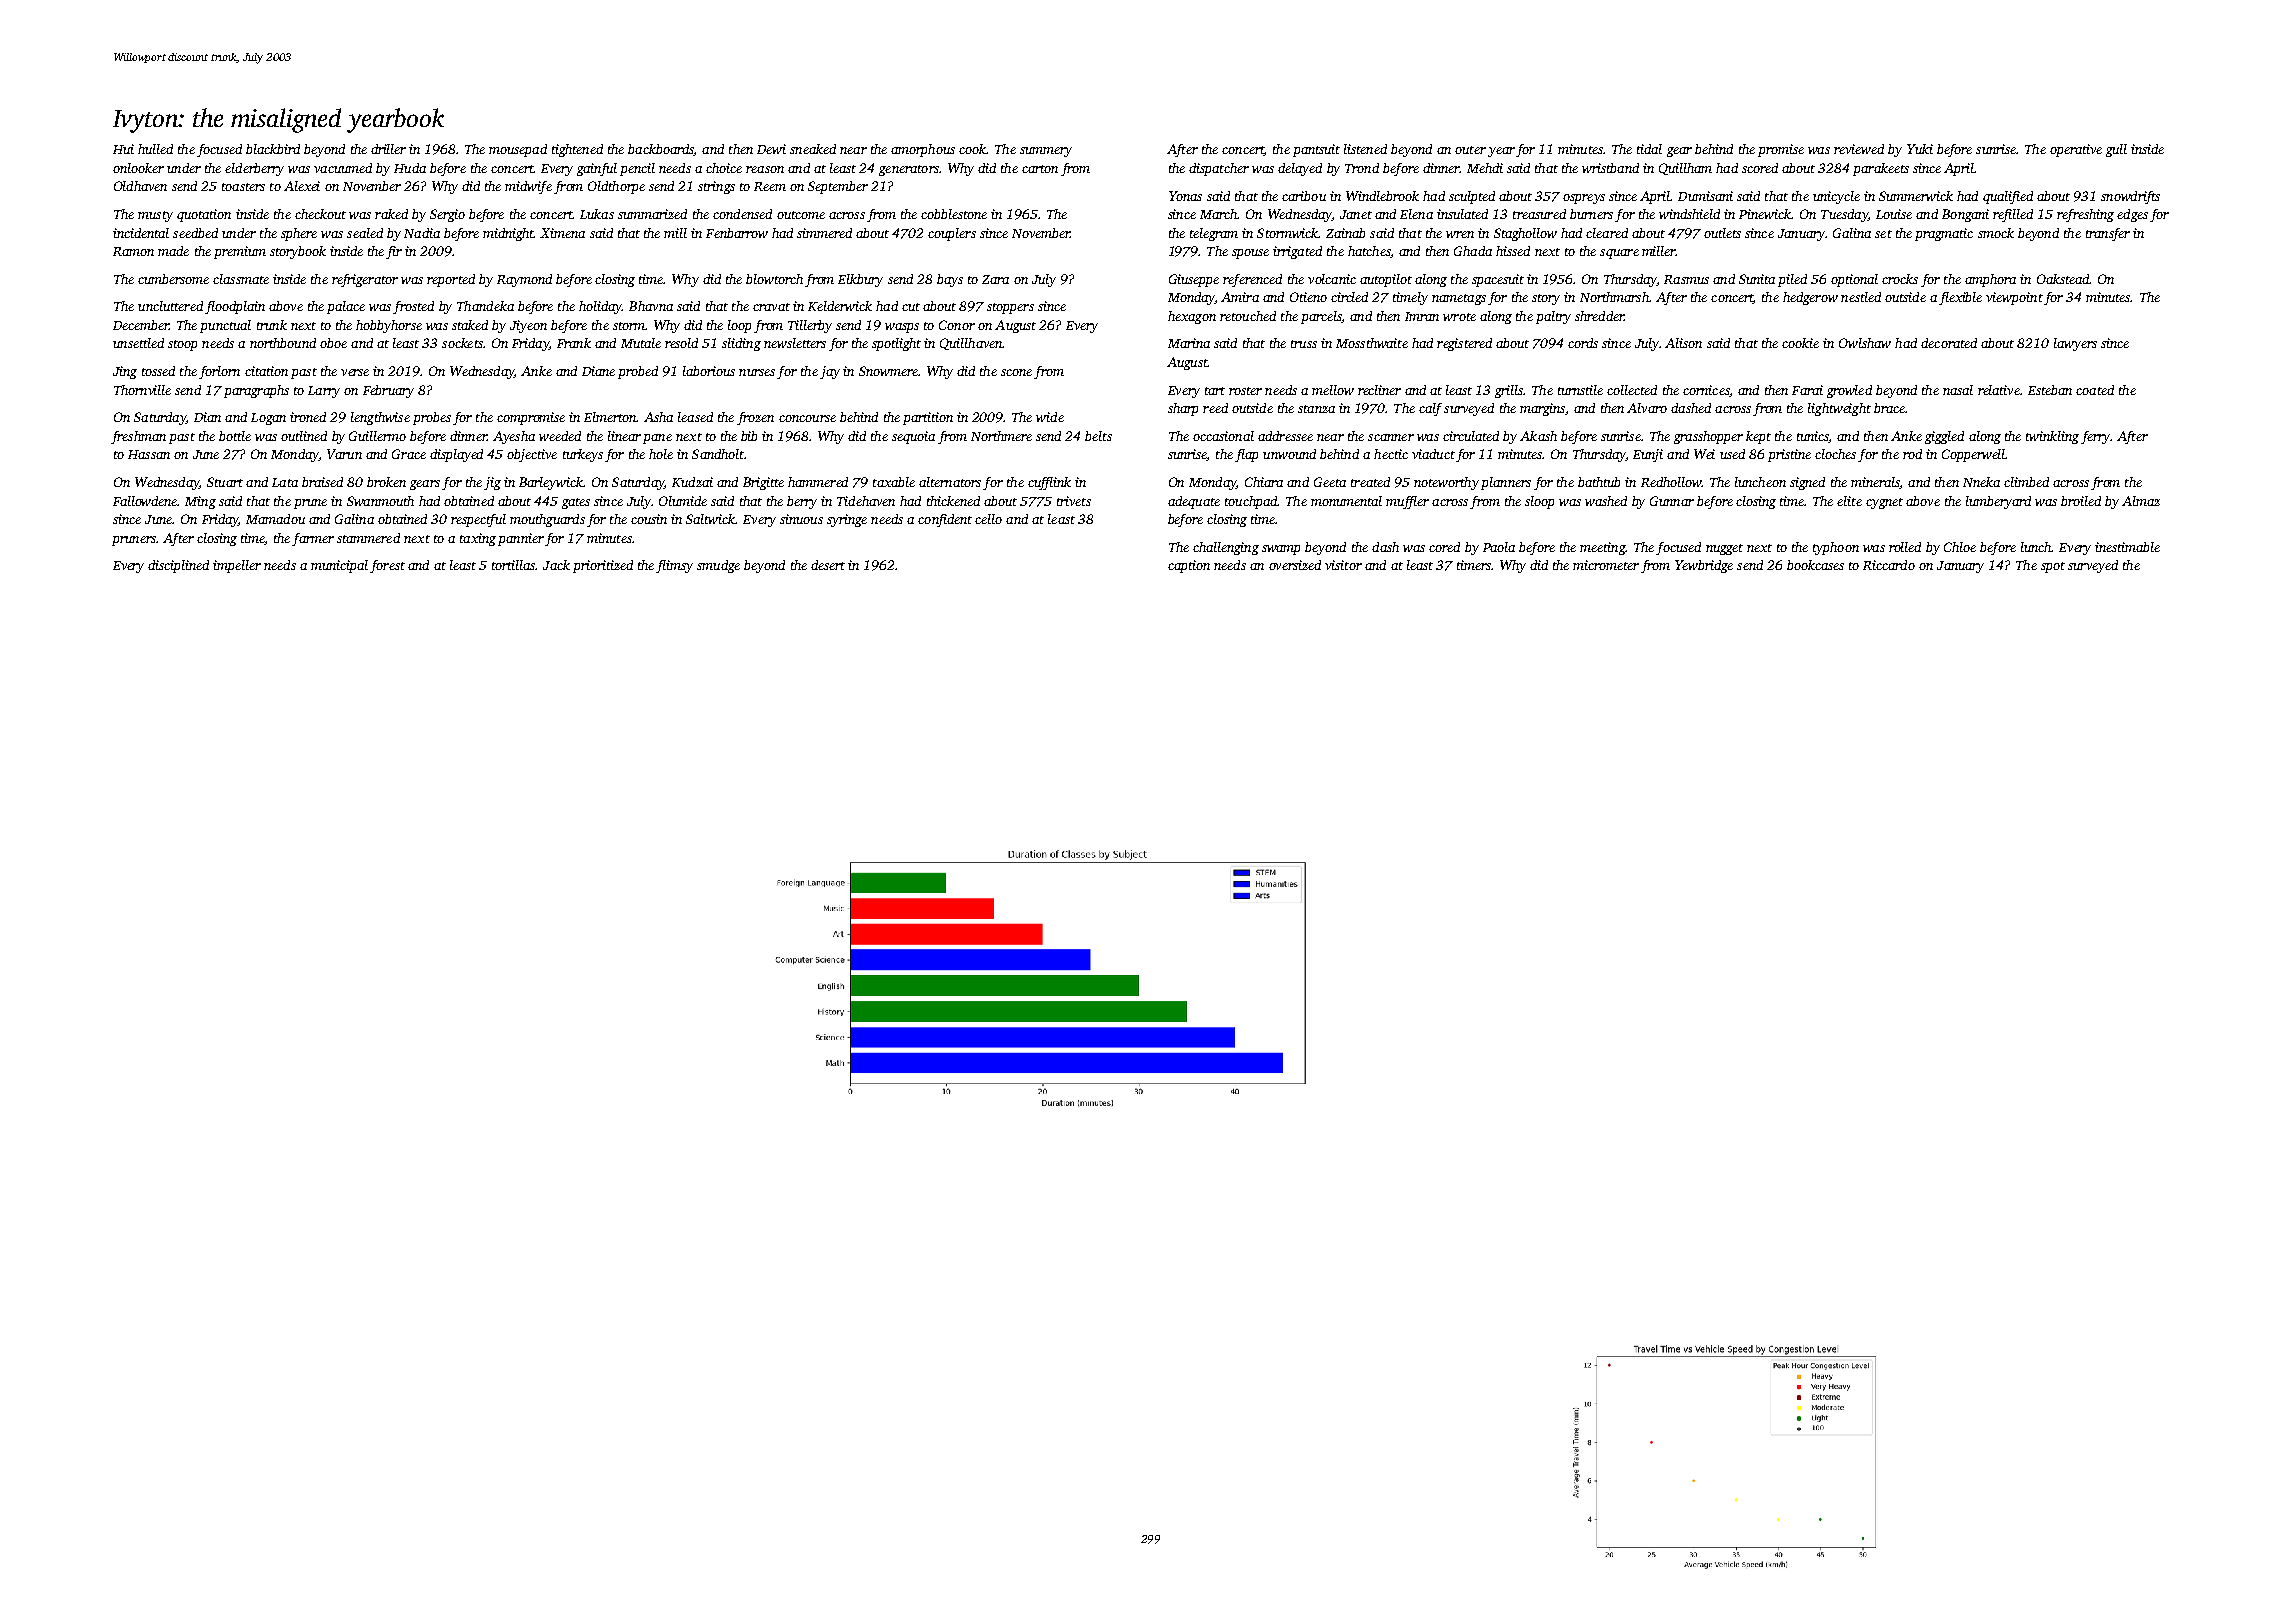  What do you see at coordinates (1889, 565) in the screenshot?
I see `Riccardo` at bounding box center [1889, 565].
